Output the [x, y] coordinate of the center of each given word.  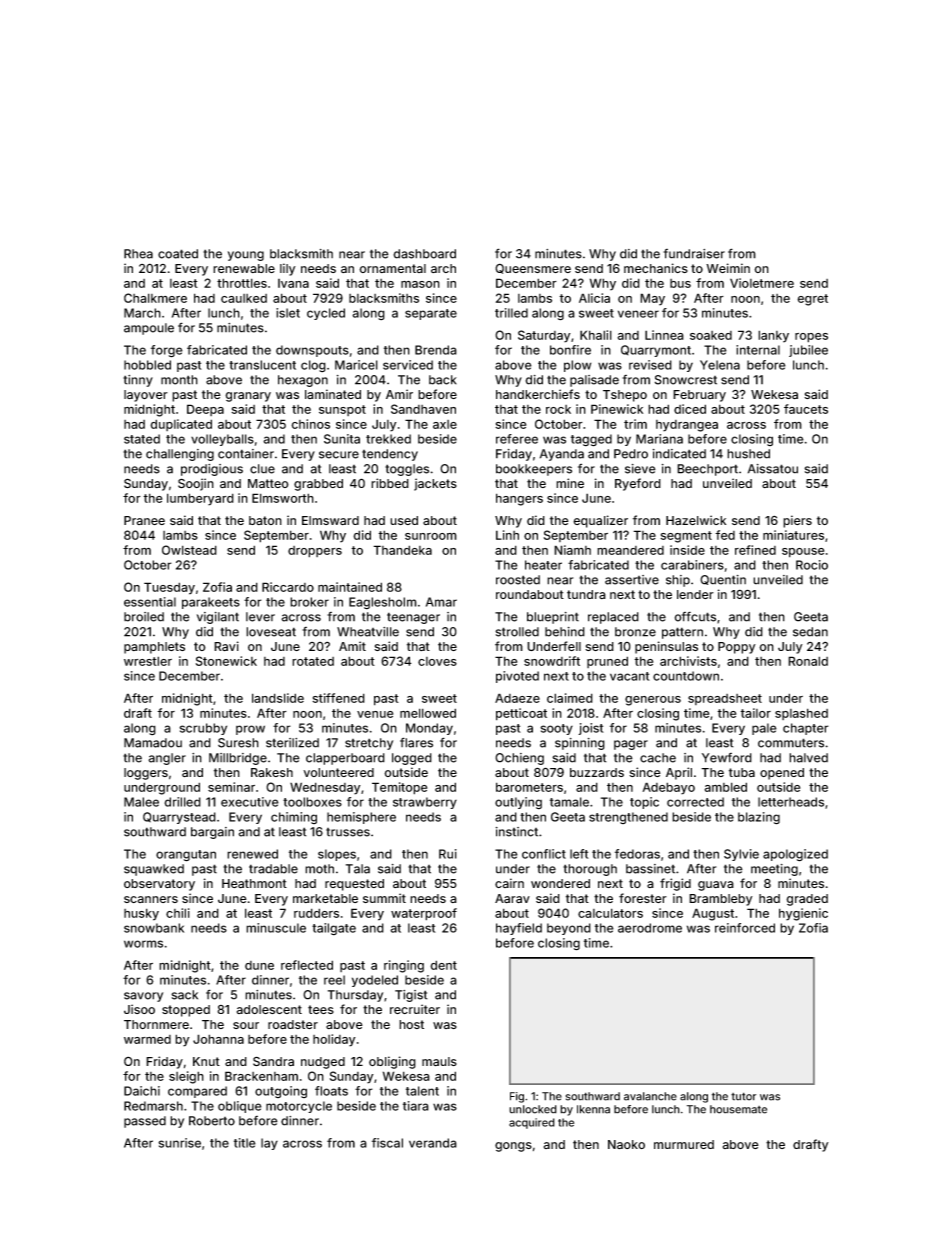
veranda [433, 1143]
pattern [682, 633]
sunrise [179, 1143]
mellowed [428, 713]
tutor [743, 1096]
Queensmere [533, 268]
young [246, 256]
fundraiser [694, 254]
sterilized [292, 743]
